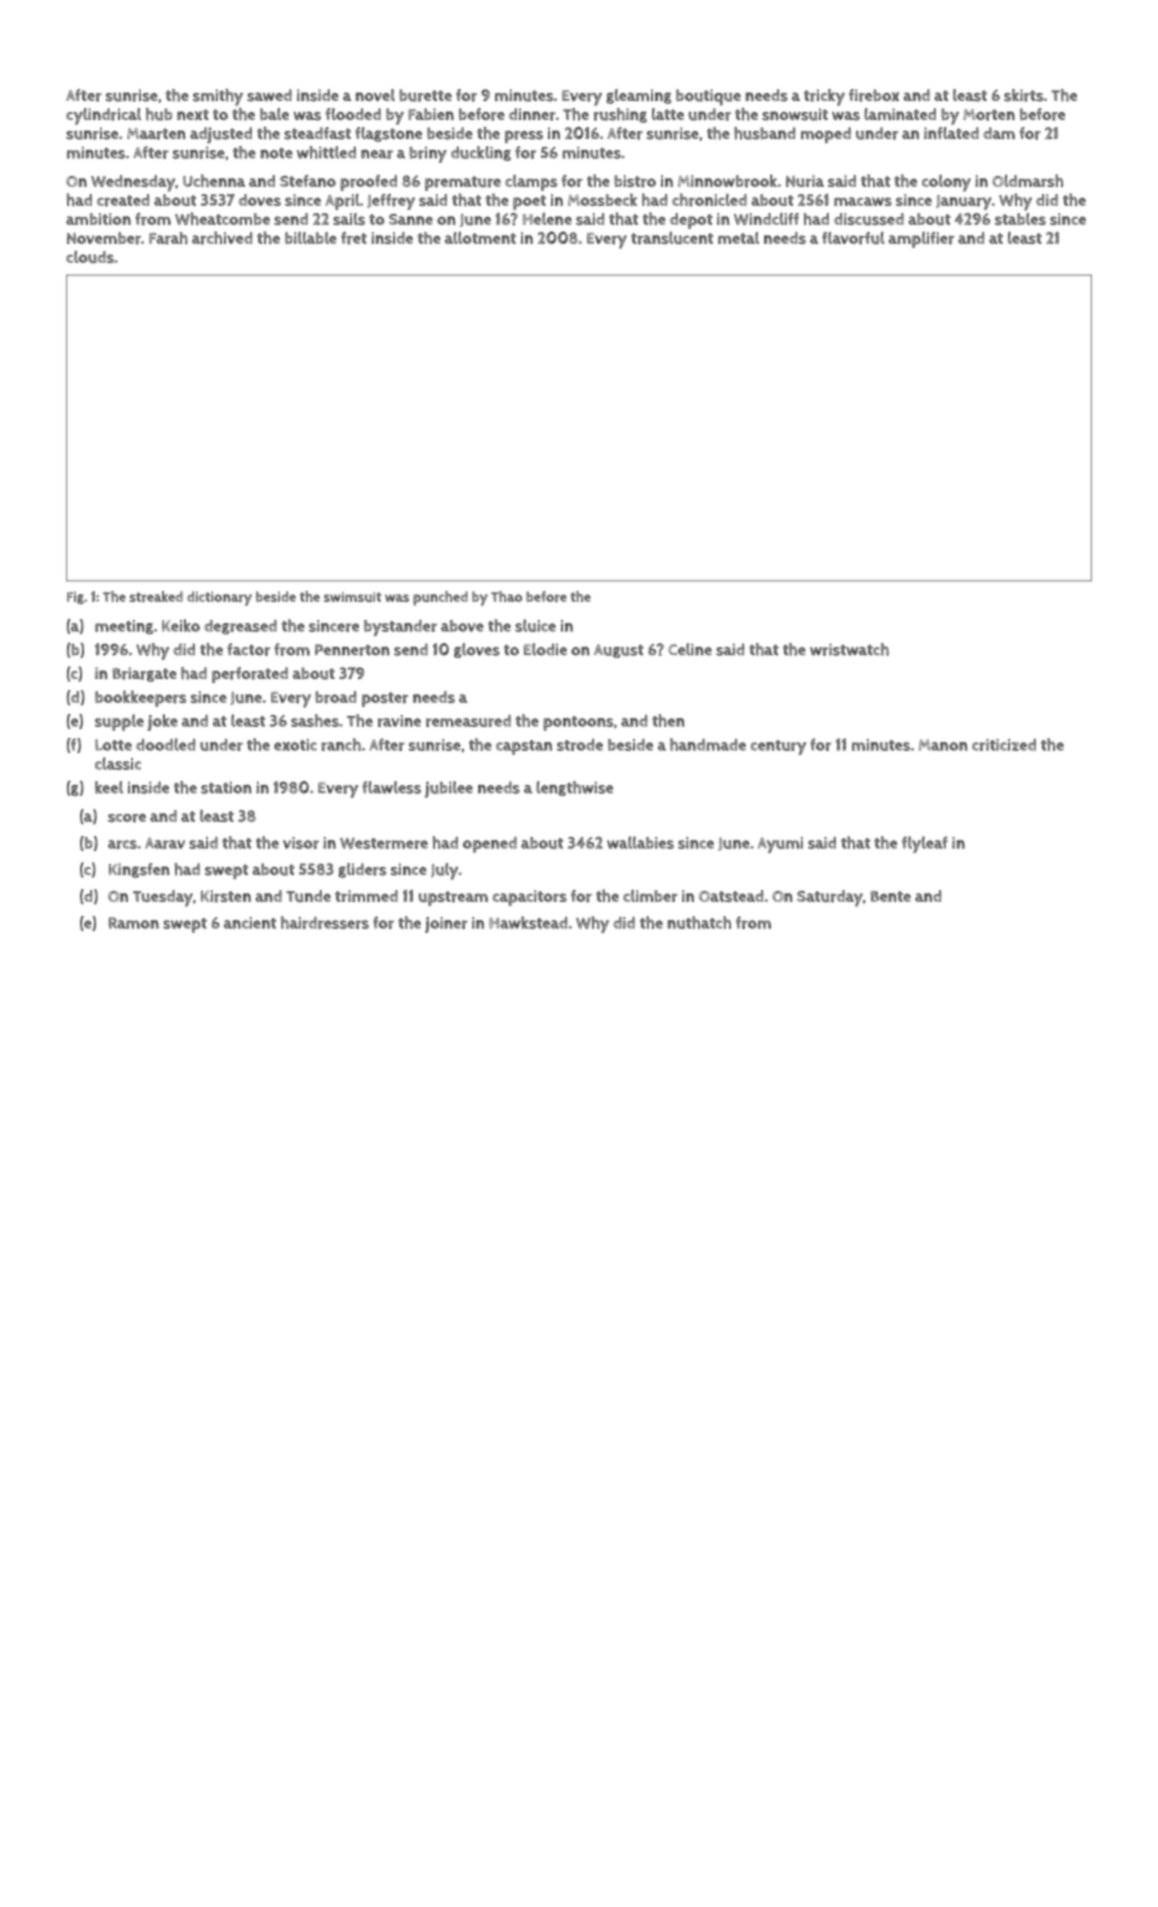 The height and width of the image is (1907, 1158). What do you see at coordinates (635, 181) in the image?
I see `bistro` at bounding box center [635, 181].
